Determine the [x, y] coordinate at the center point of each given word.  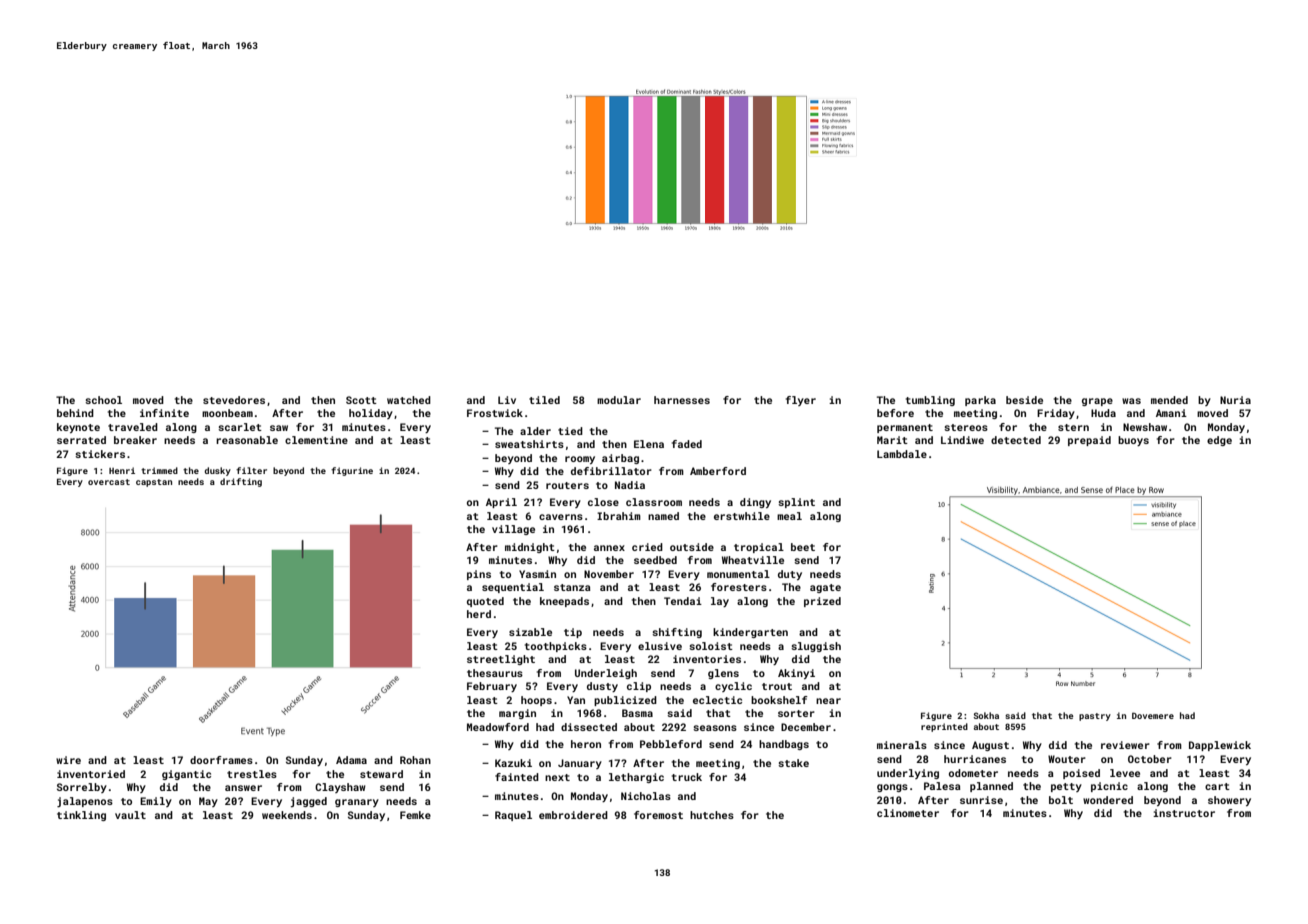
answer [243, 788]
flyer [801, 401]
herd [479, 614]
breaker [135, 440]
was [1131, 401]
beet [803, 547]
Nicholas [646, 796]
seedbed [655, 560]
